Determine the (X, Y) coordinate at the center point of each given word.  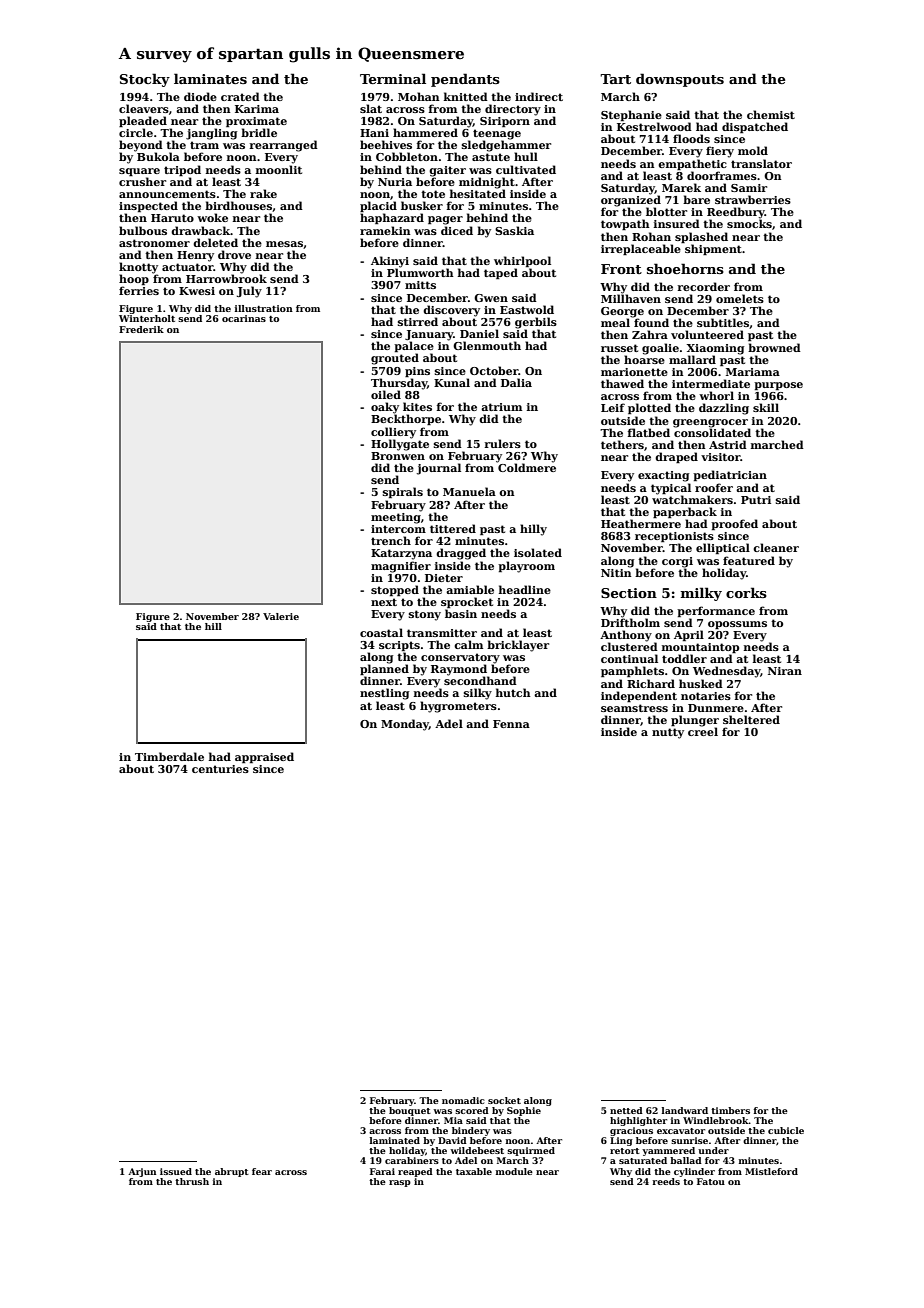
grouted (395, 359)
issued (176, 1171)
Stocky (145, 80)
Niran (785, 671)
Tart (615, 79)
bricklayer (518, 646)
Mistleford (771, 1171)
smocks (749, 223)
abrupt (232, 1172)
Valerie (281, 616)
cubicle (786, 1130)
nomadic (463, 1100)
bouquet (410, 1111)
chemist (771, 114)
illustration (264, 308)
